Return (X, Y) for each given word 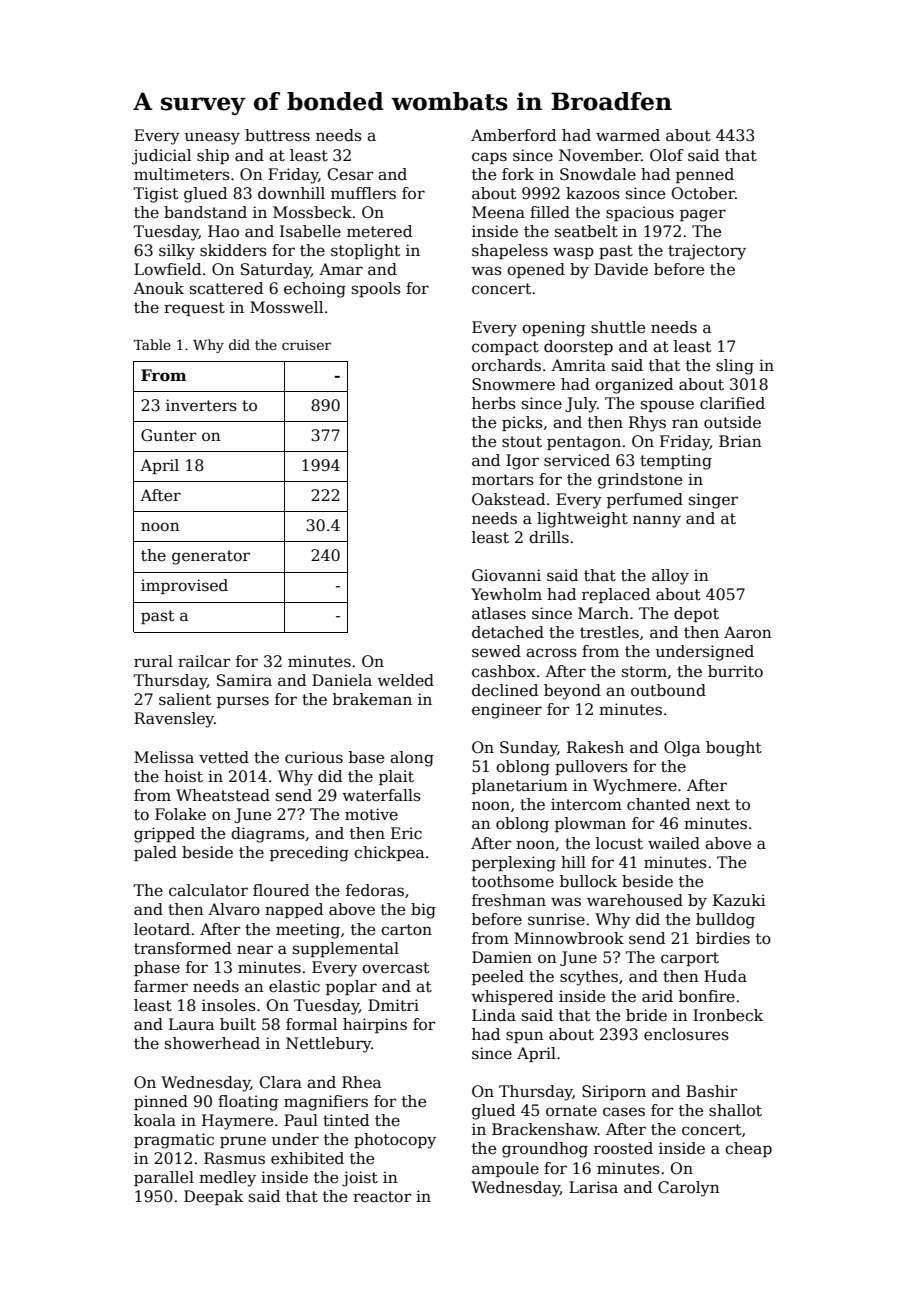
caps (489, 158)
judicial (161, 157)
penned (705, 175)
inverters (201, 405)
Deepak (213, 1197)
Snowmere (513, 384)
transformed (182, 948)
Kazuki (739, 900)
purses (243, 702)
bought (734, 749)
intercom (586, 804)
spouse (667, 406)
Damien (502, 957)
